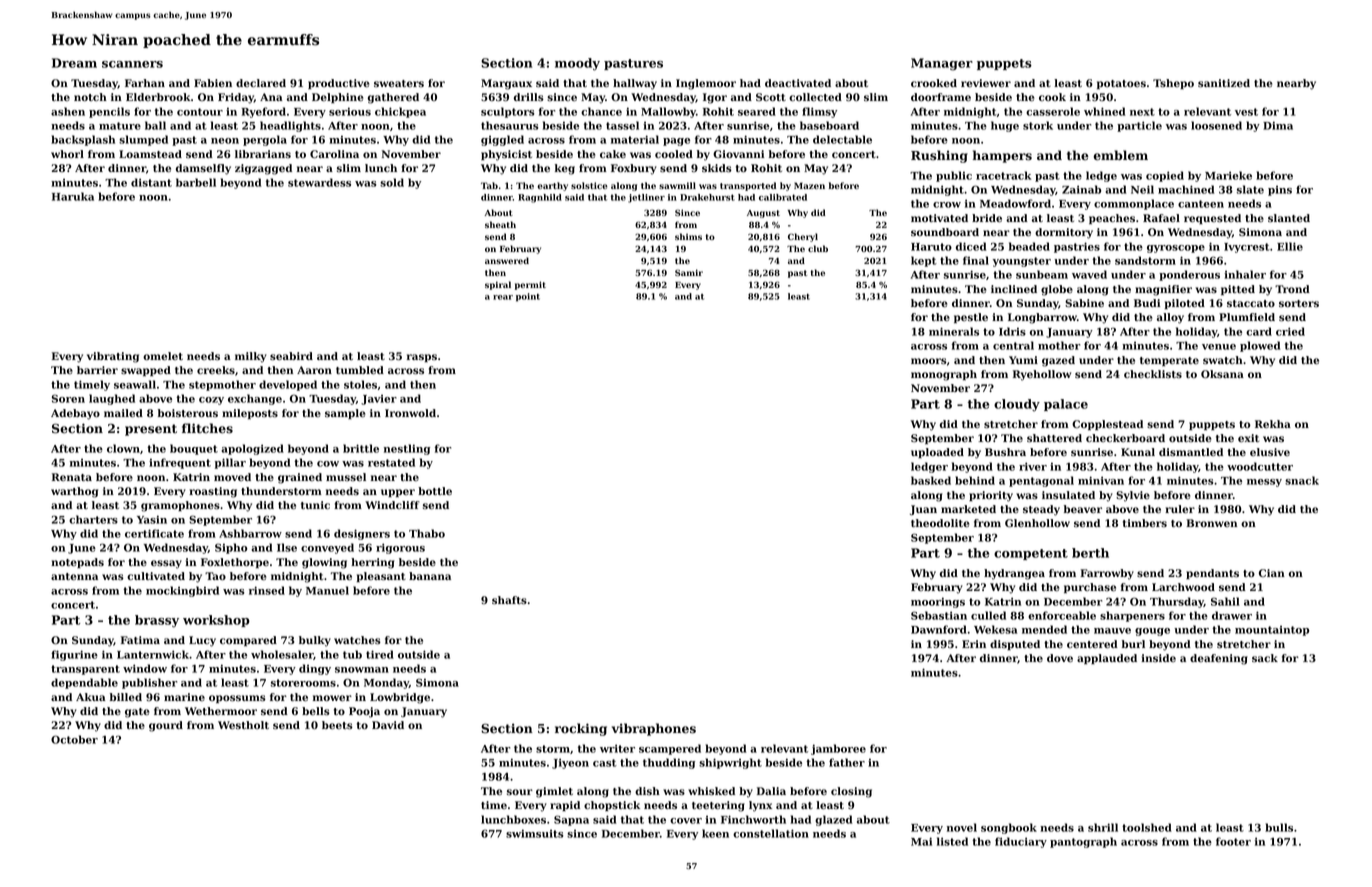 Image resolution: width=1372 pixels, height=887 pixels. I want to click on minerals, so click(954, 331).
